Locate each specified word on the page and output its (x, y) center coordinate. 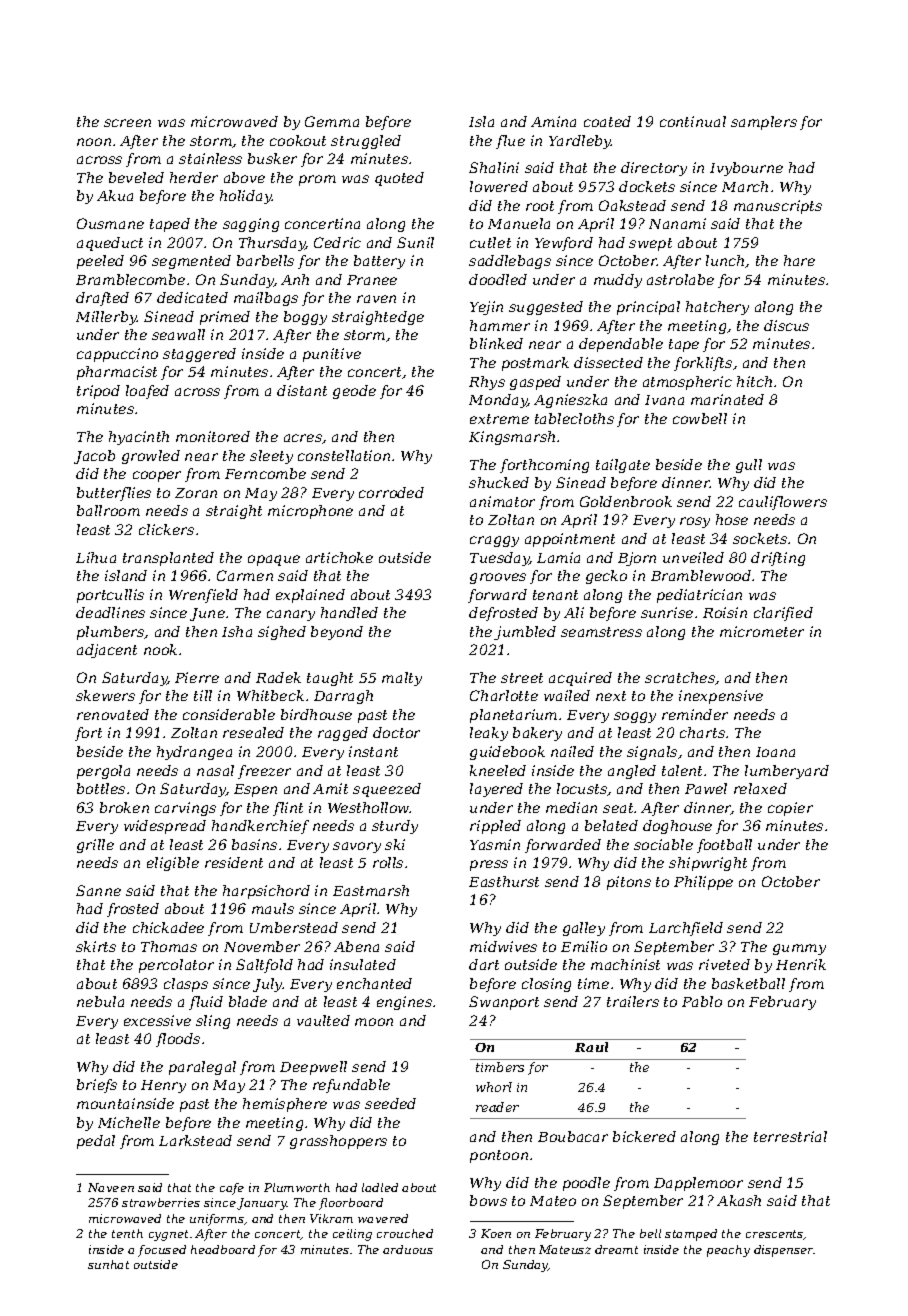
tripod (98, 392)
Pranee (372, 280)
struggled (366, 142)
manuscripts (778, 207)
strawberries (161, 1202)
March (745, 186)
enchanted (374, 983)
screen (127, 123)
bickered (644, 1136)
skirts (96, 946)
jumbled (525, 633)
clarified (783, 614)
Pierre (197, 677)
